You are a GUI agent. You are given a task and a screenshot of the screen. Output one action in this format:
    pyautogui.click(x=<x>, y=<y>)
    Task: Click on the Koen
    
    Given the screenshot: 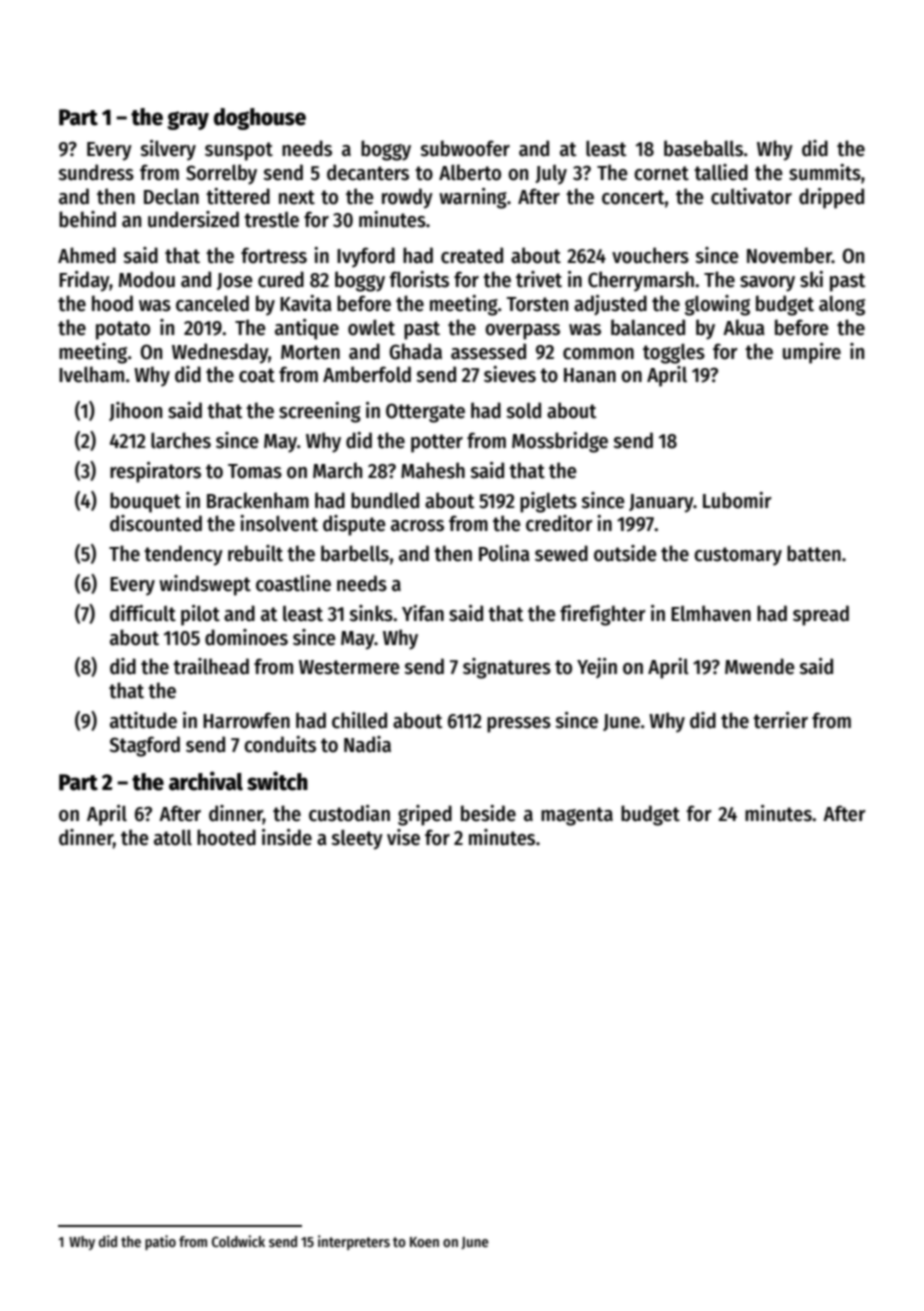 What is the action you would take?
    pyautogui.click(x=424, y=1242)
